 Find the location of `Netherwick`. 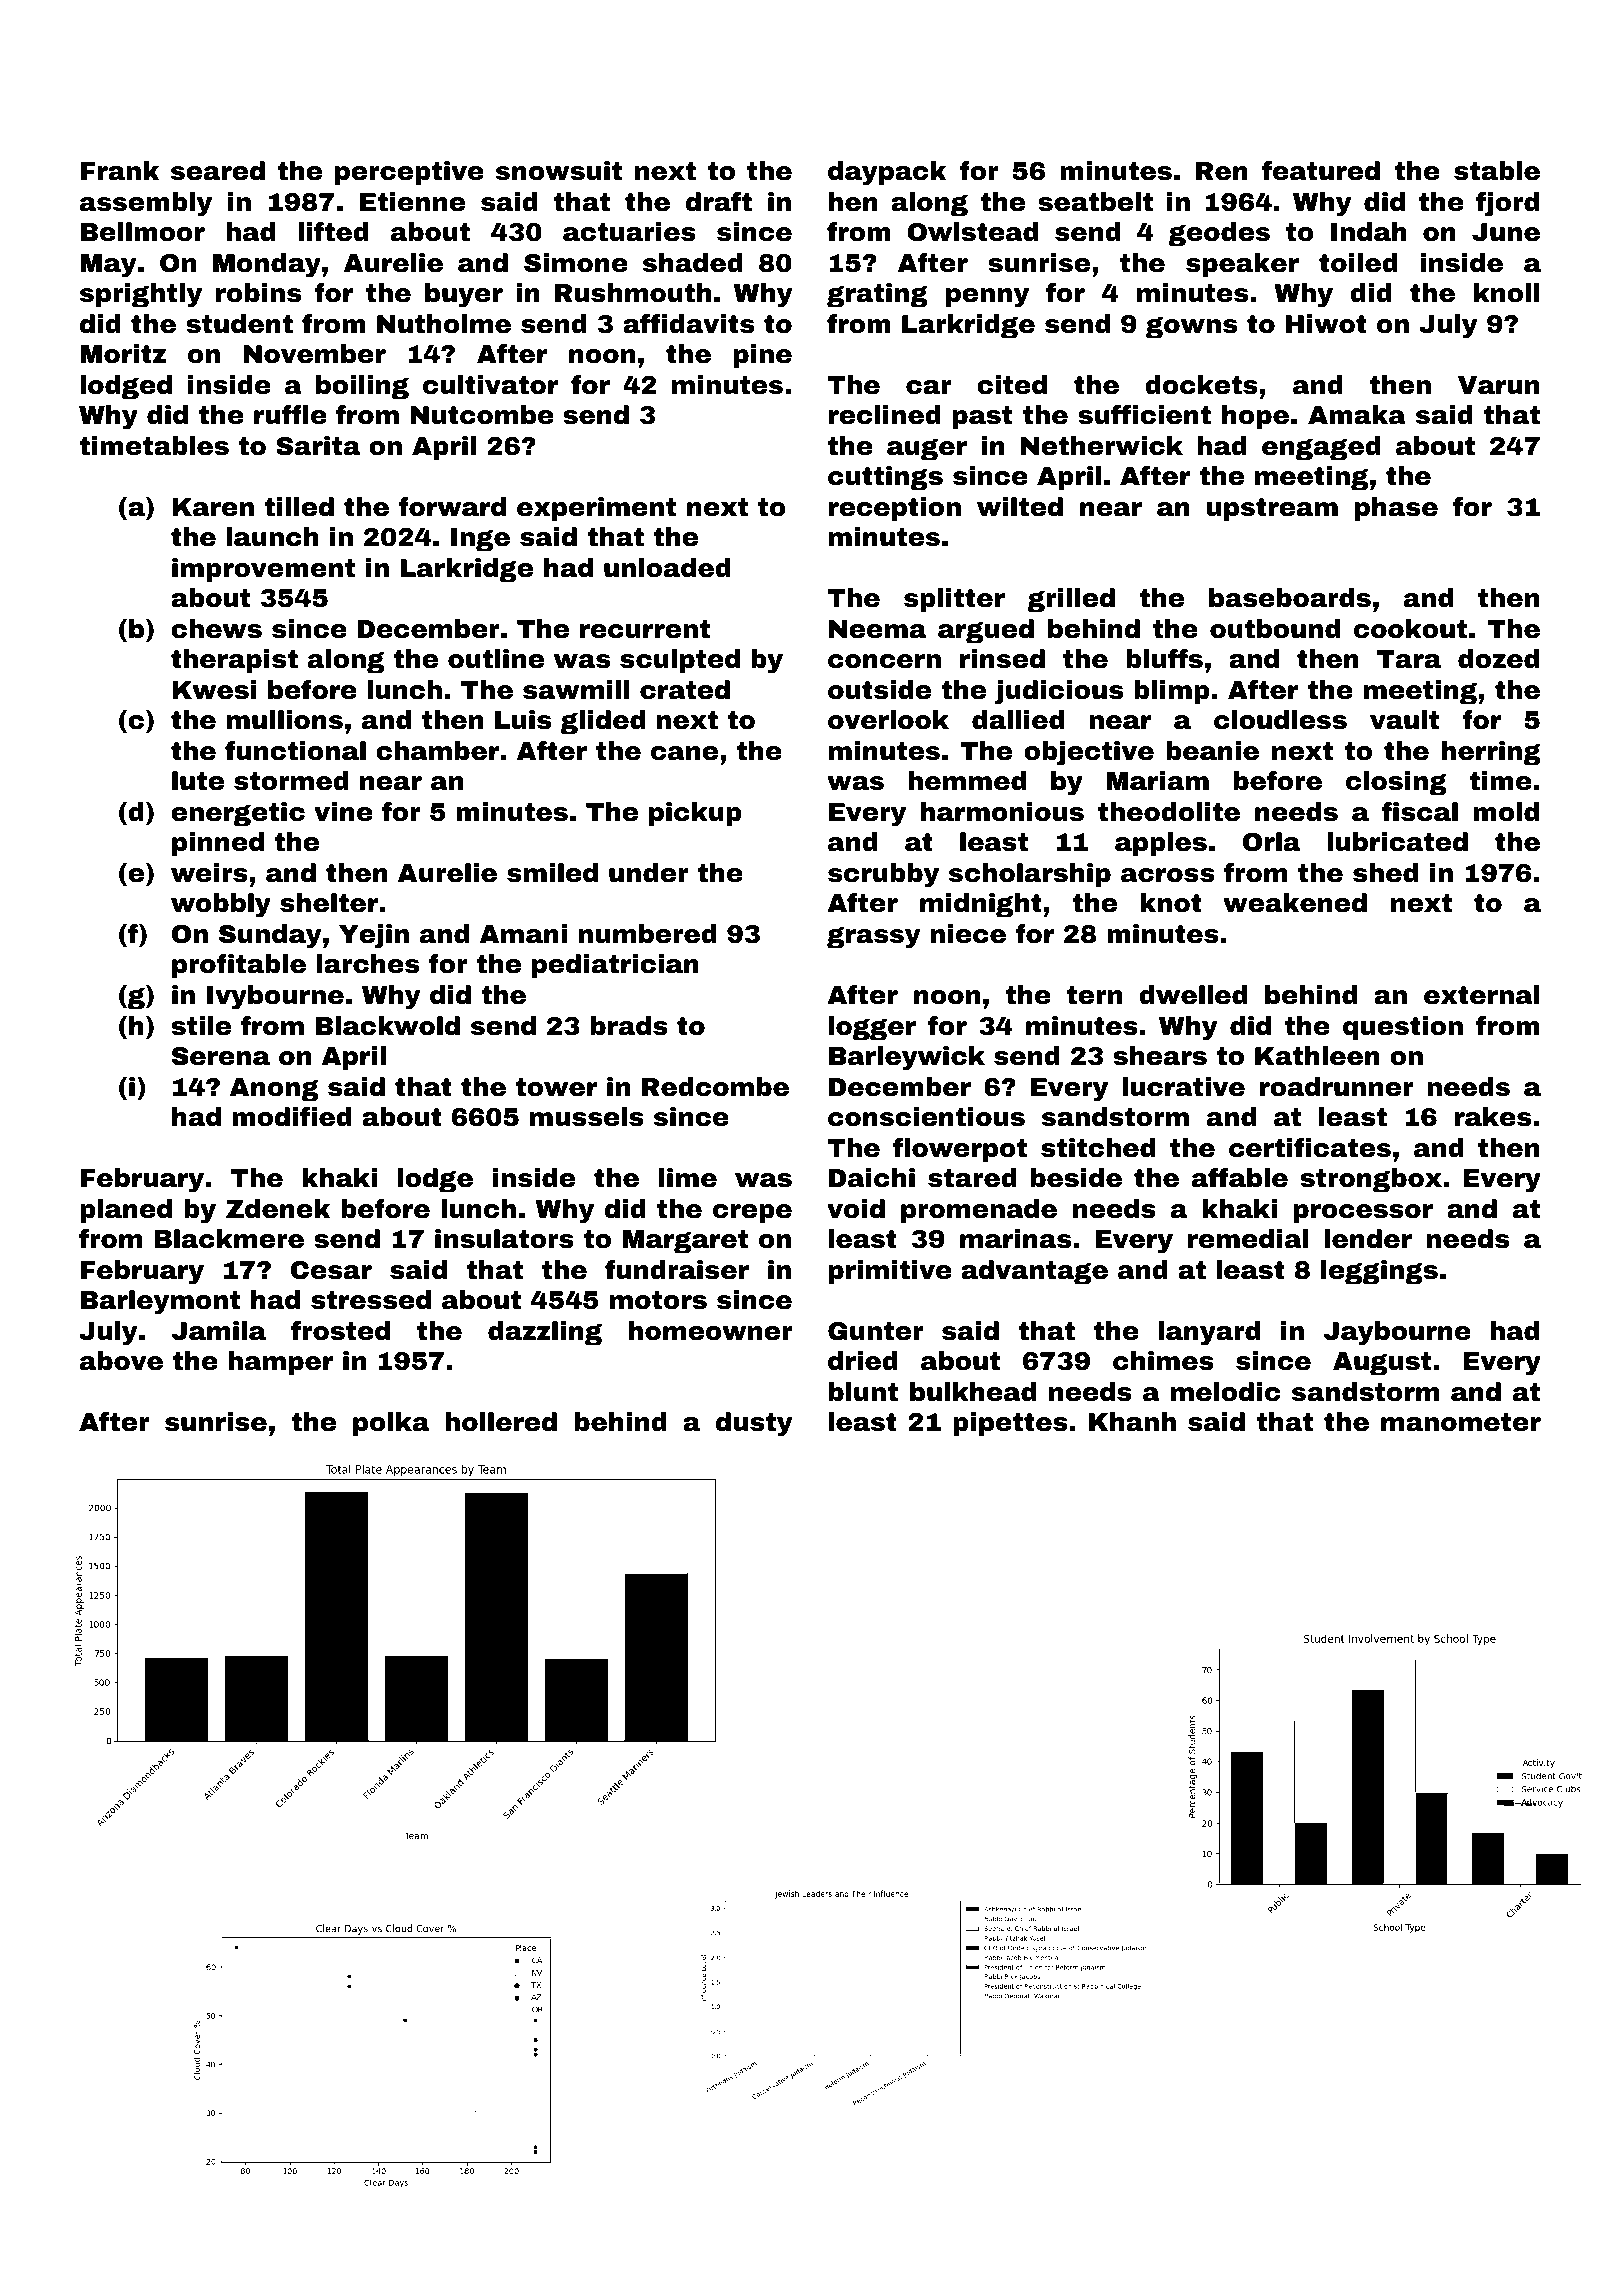

Netherwick is located at coordinates (1102, 446).
